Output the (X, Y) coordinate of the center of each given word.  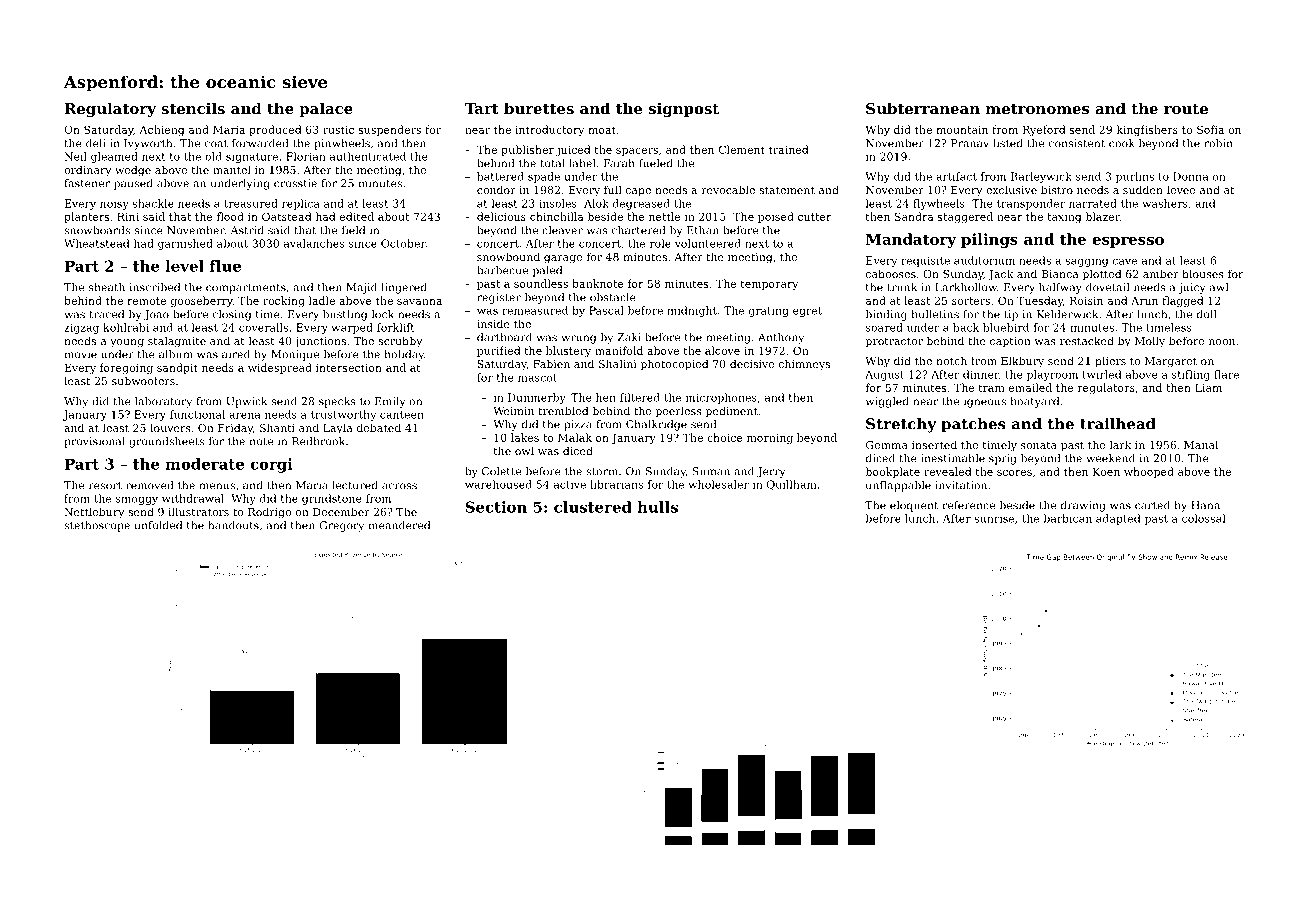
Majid (361, 288)
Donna (1190, 176)
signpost (684, 110)
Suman (711, 471)
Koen (1106, 471)
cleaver (562, 230)
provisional (94, 442)
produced (275, 130)
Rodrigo (269, 513)
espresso (1128, 242)
